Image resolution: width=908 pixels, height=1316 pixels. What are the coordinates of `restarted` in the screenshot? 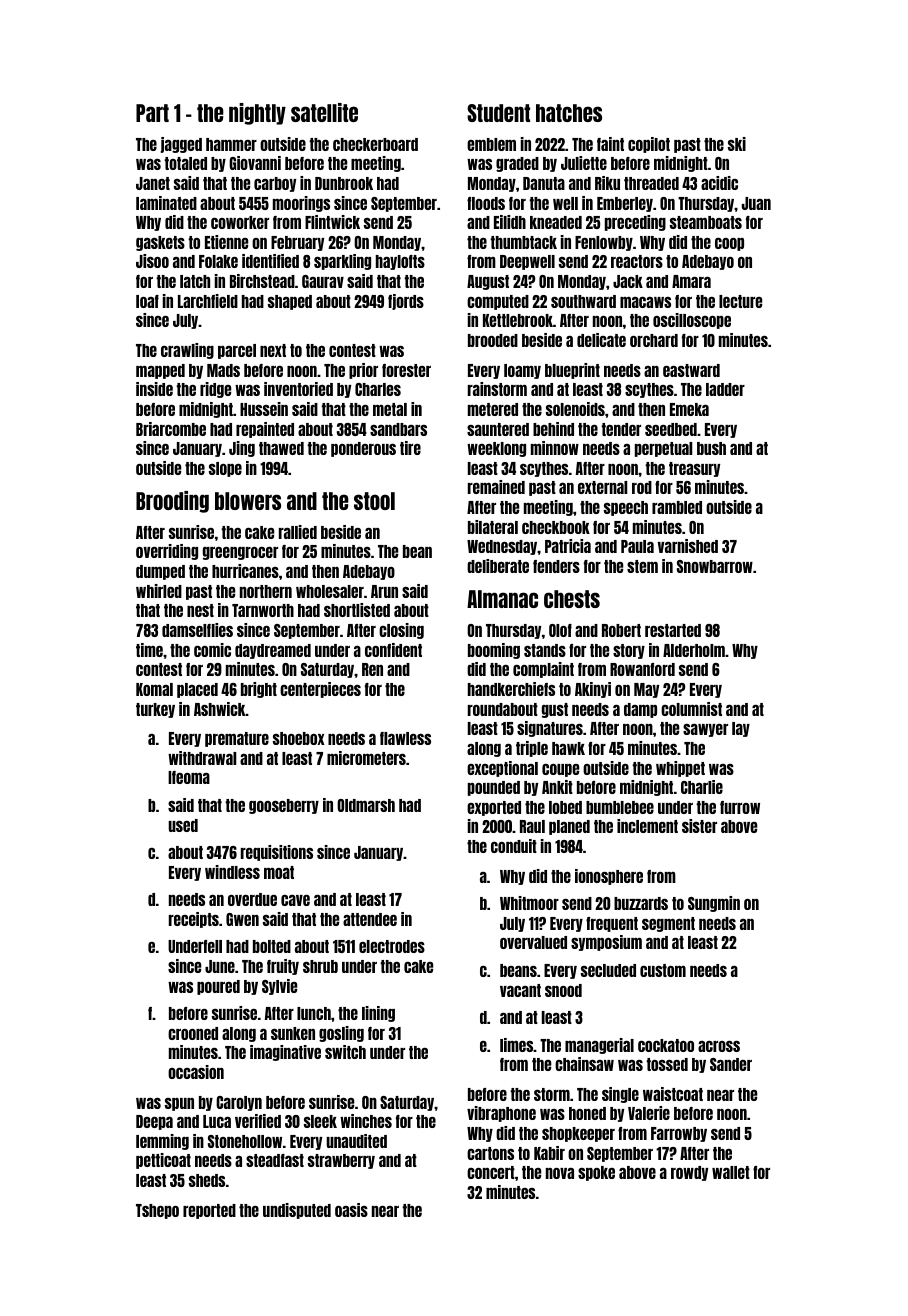 It's located at (673, 630).
